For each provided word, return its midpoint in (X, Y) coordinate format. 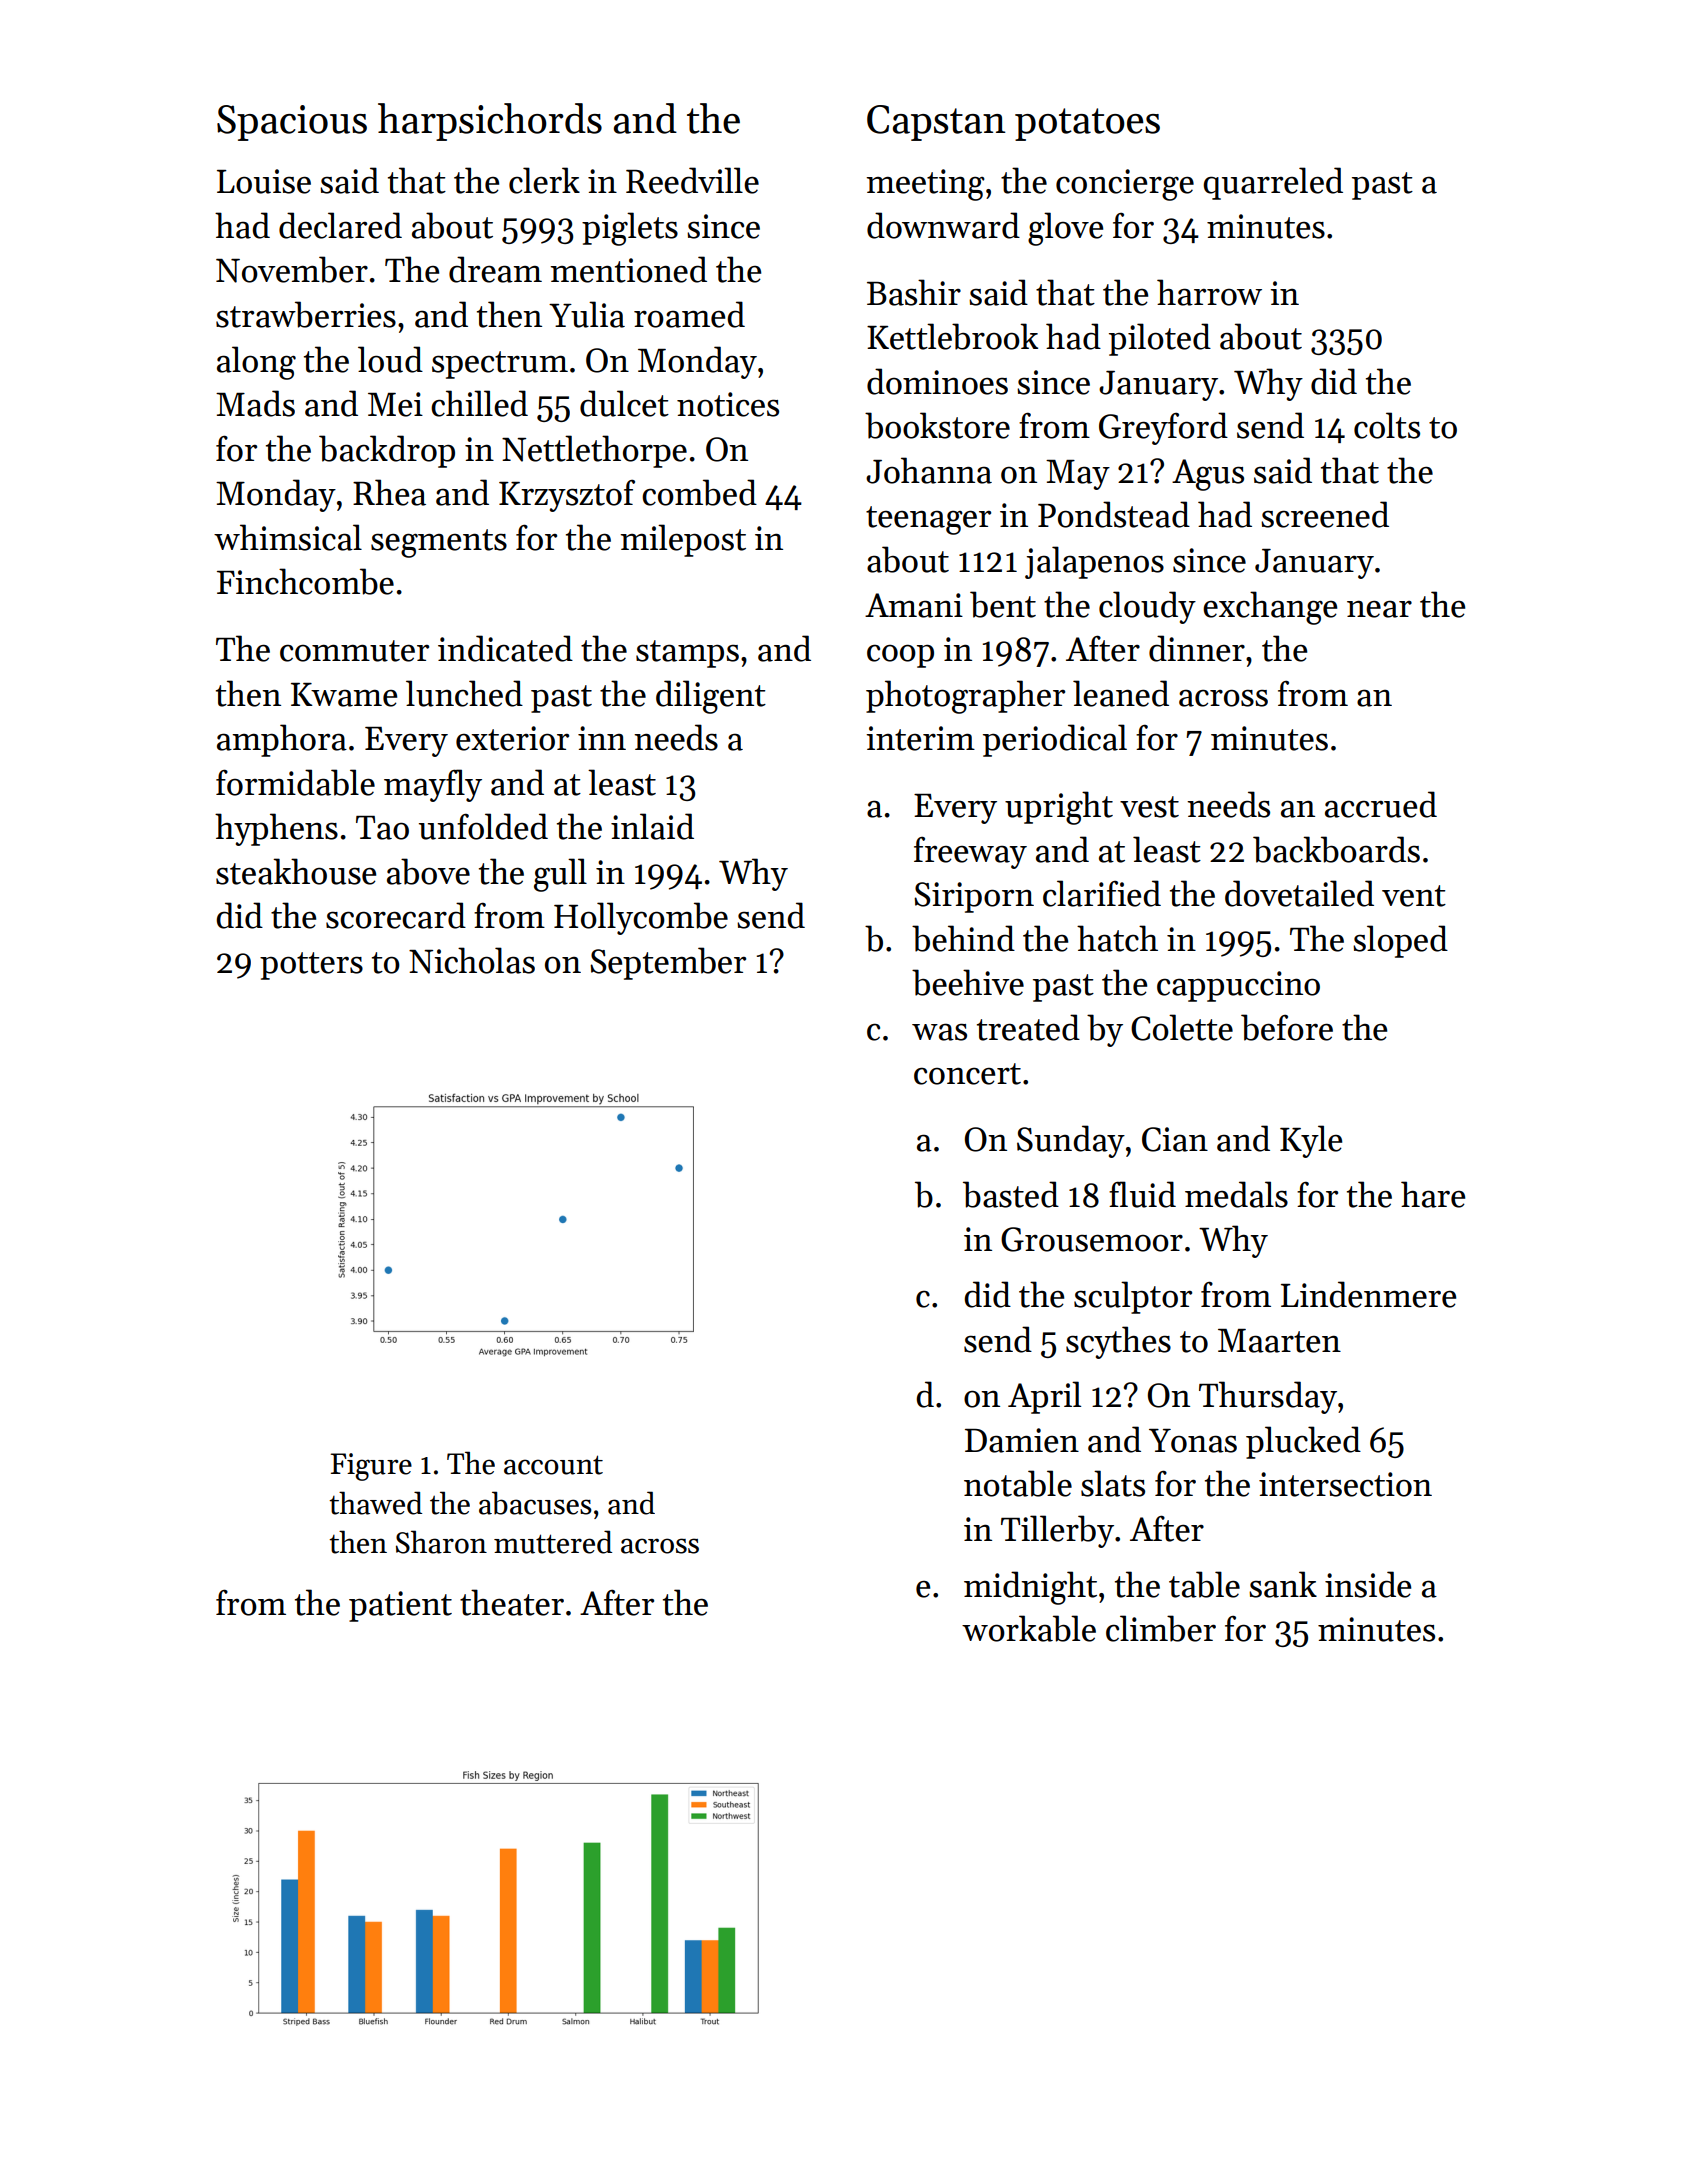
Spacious (292, 123)
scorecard (396, 915)
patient (400, 1606)
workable (1029, 1628)
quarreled (1273, 183)
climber (1161, 1628)
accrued (1381, 804)
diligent (711, 697)
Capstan (936, 123)
